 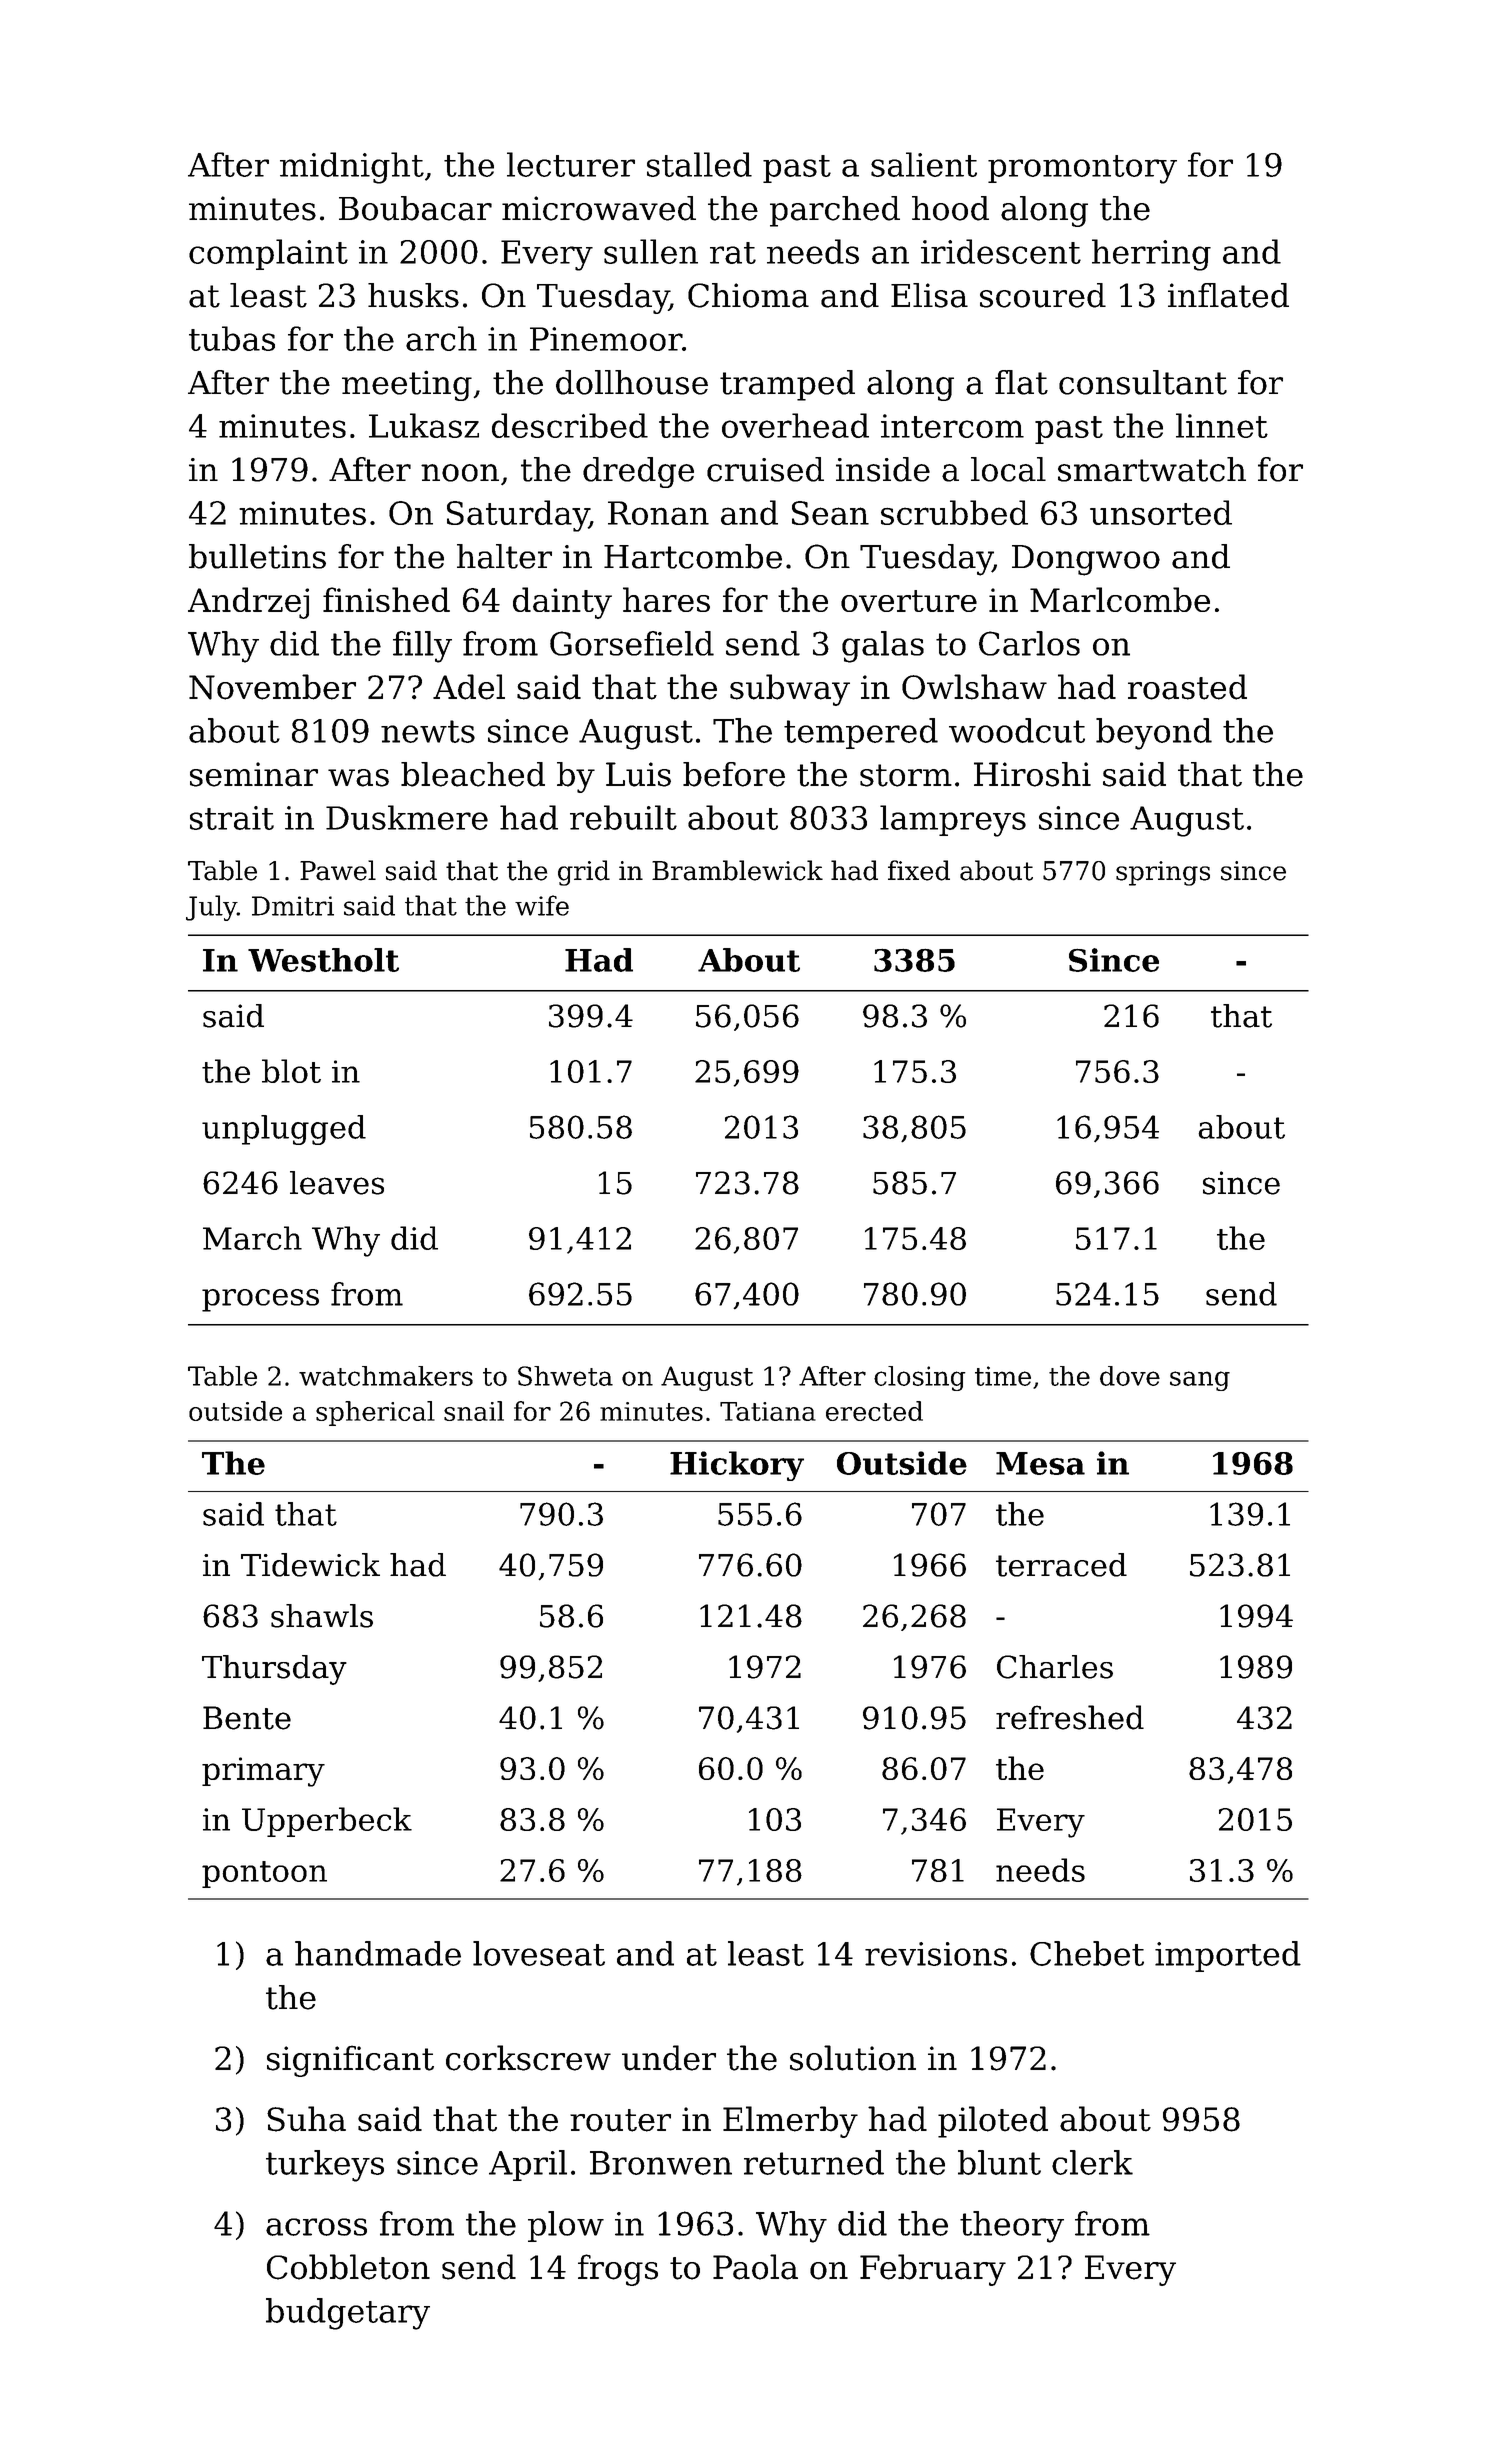 I want to click on midnight, so click(x=352, y=168).
